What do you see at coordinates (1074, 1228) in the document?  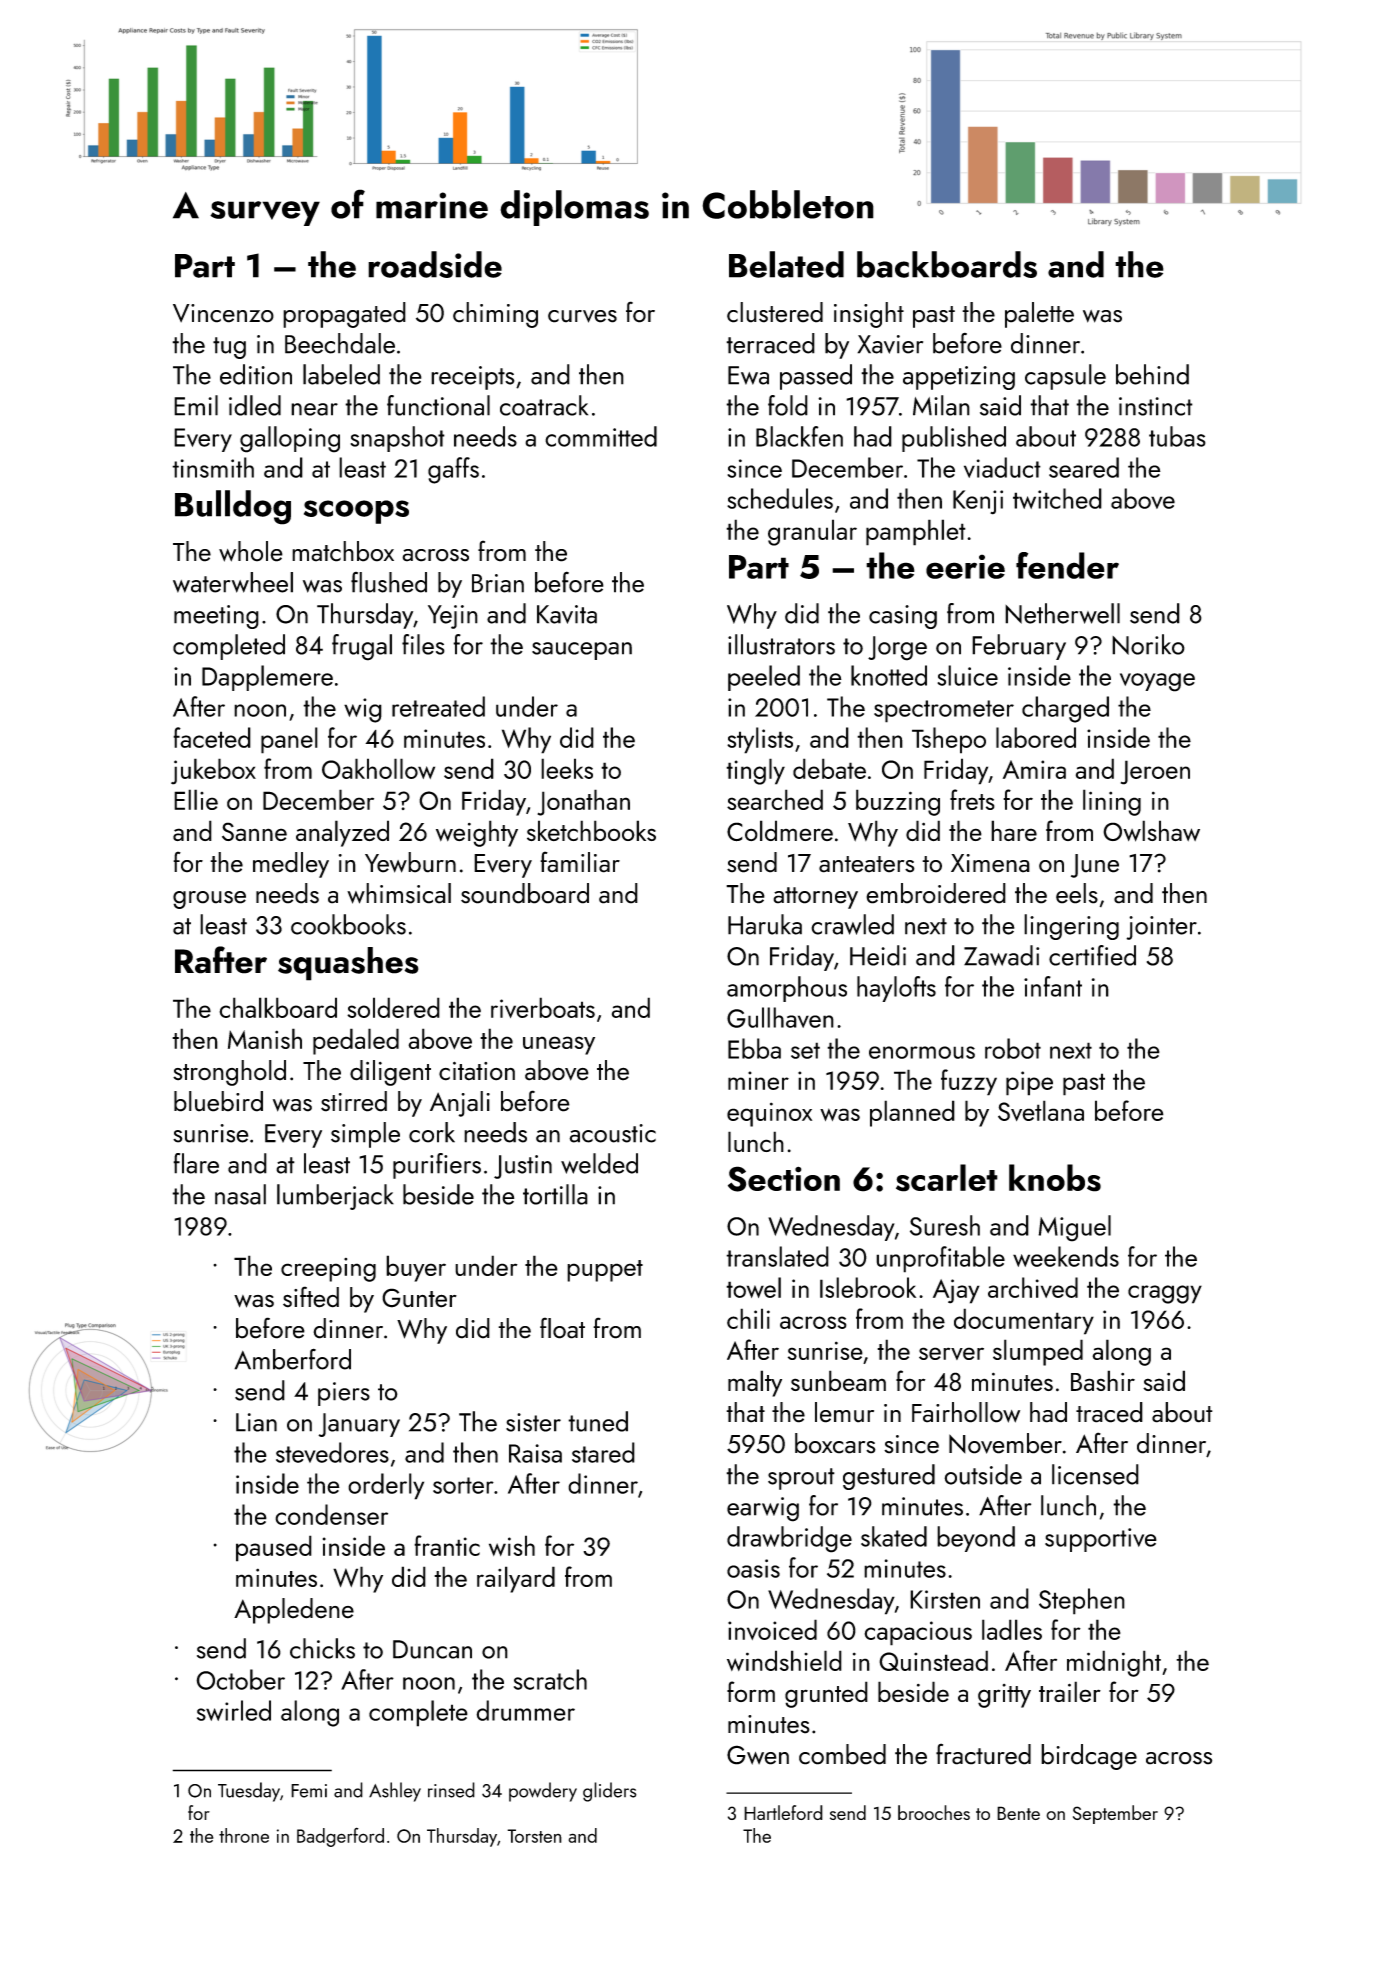 I see `Miguel` at bounding box center [1074, 1228].
